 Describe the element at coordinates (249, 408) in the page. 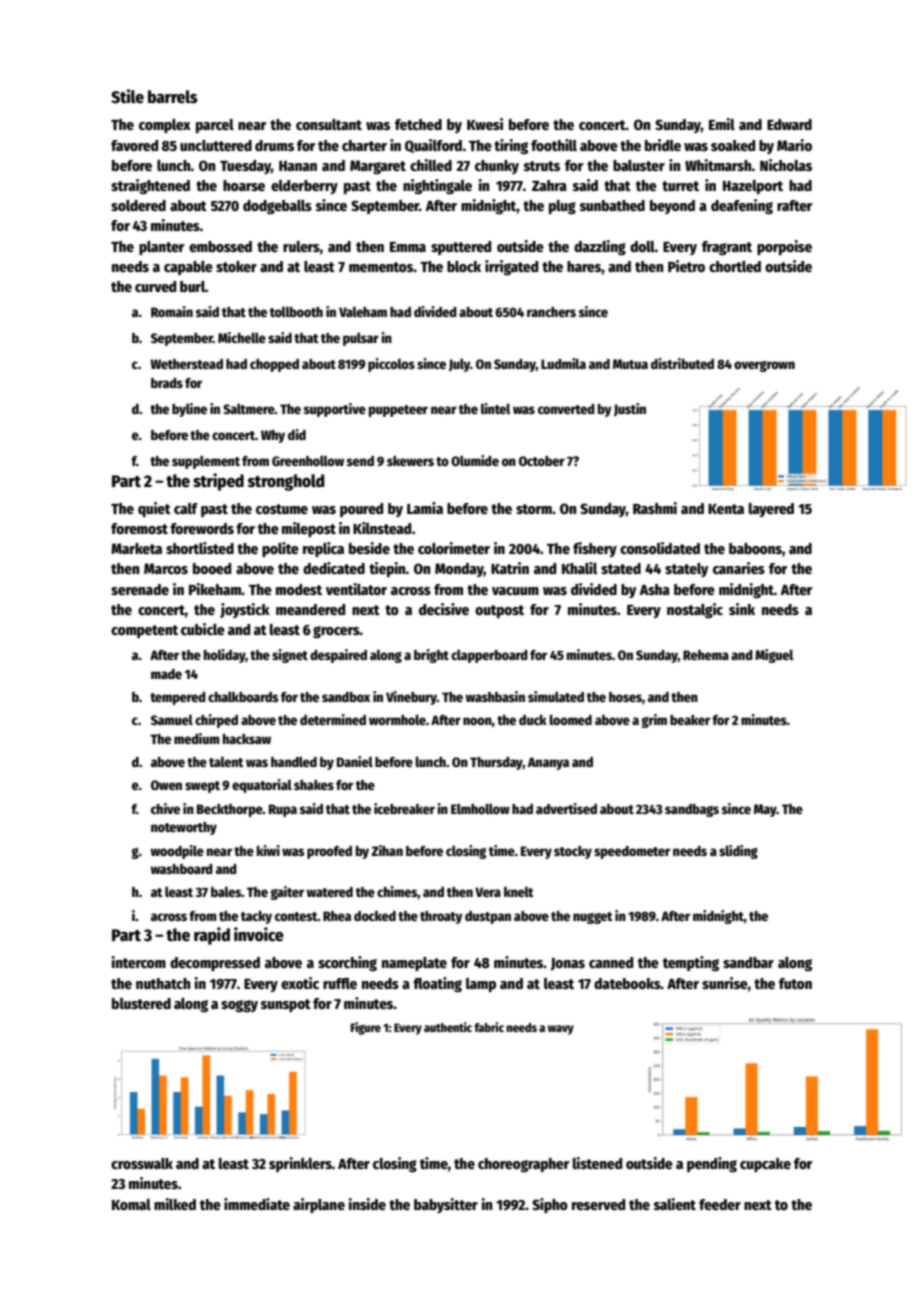

I see `Saltmere` at that location.
